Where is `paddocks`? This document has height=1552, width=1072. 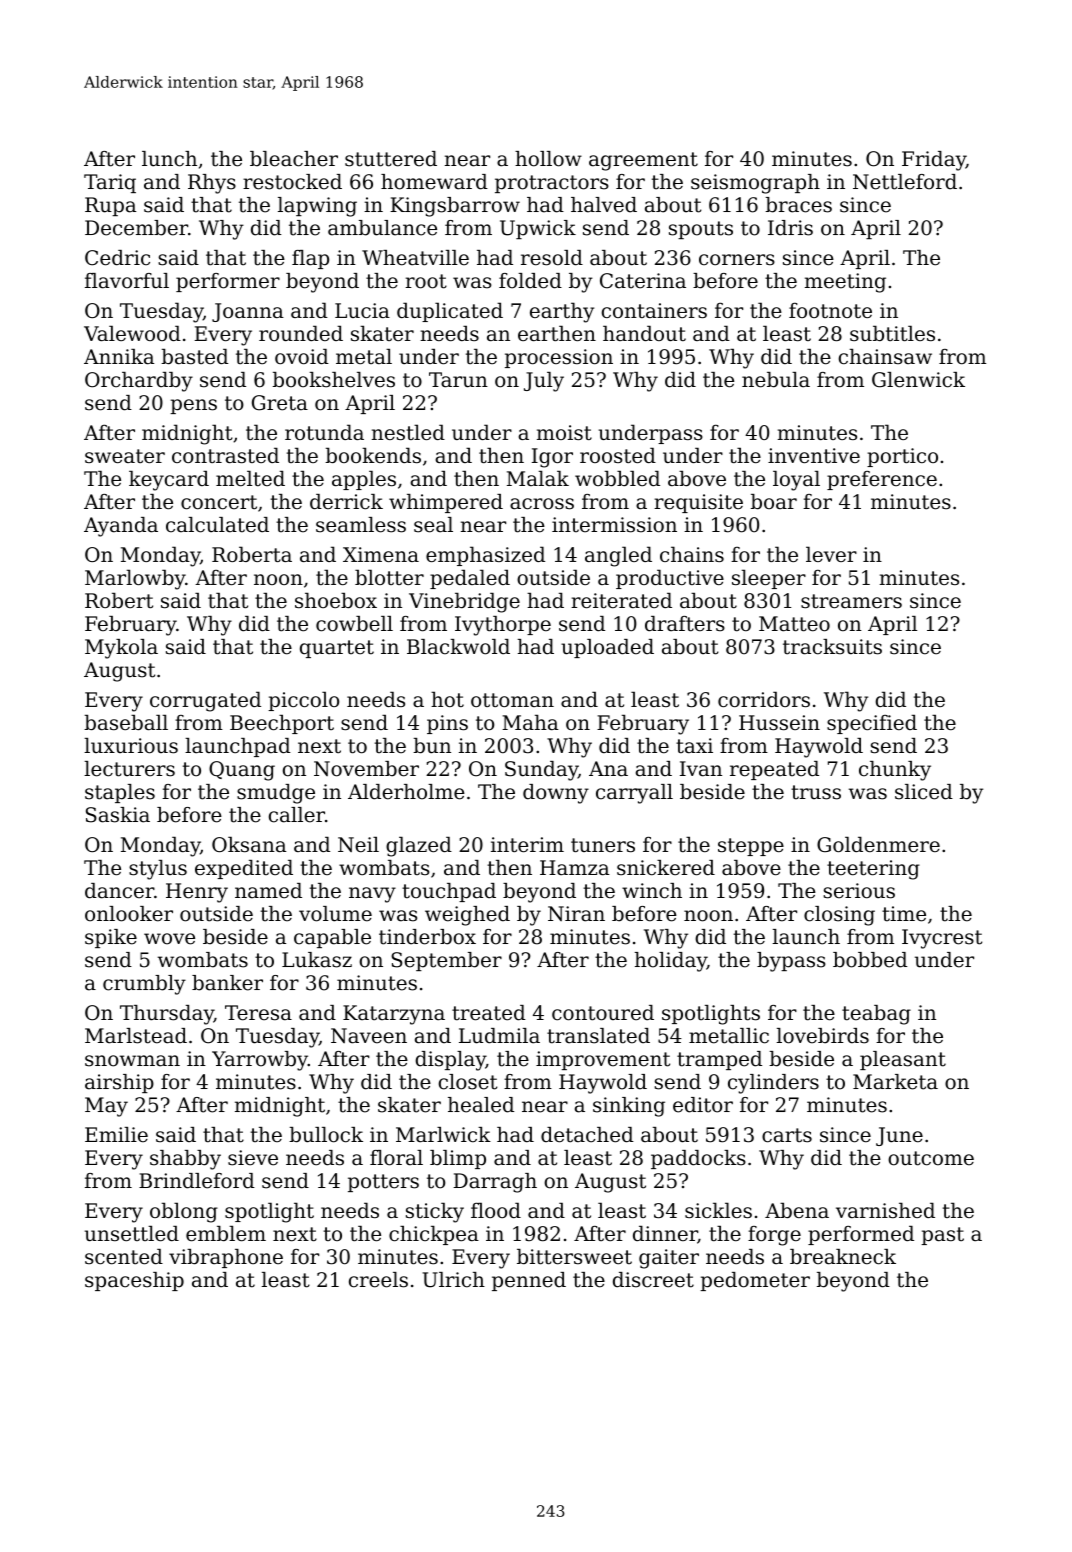 paddocks is located at coordinates (698, 1159).
